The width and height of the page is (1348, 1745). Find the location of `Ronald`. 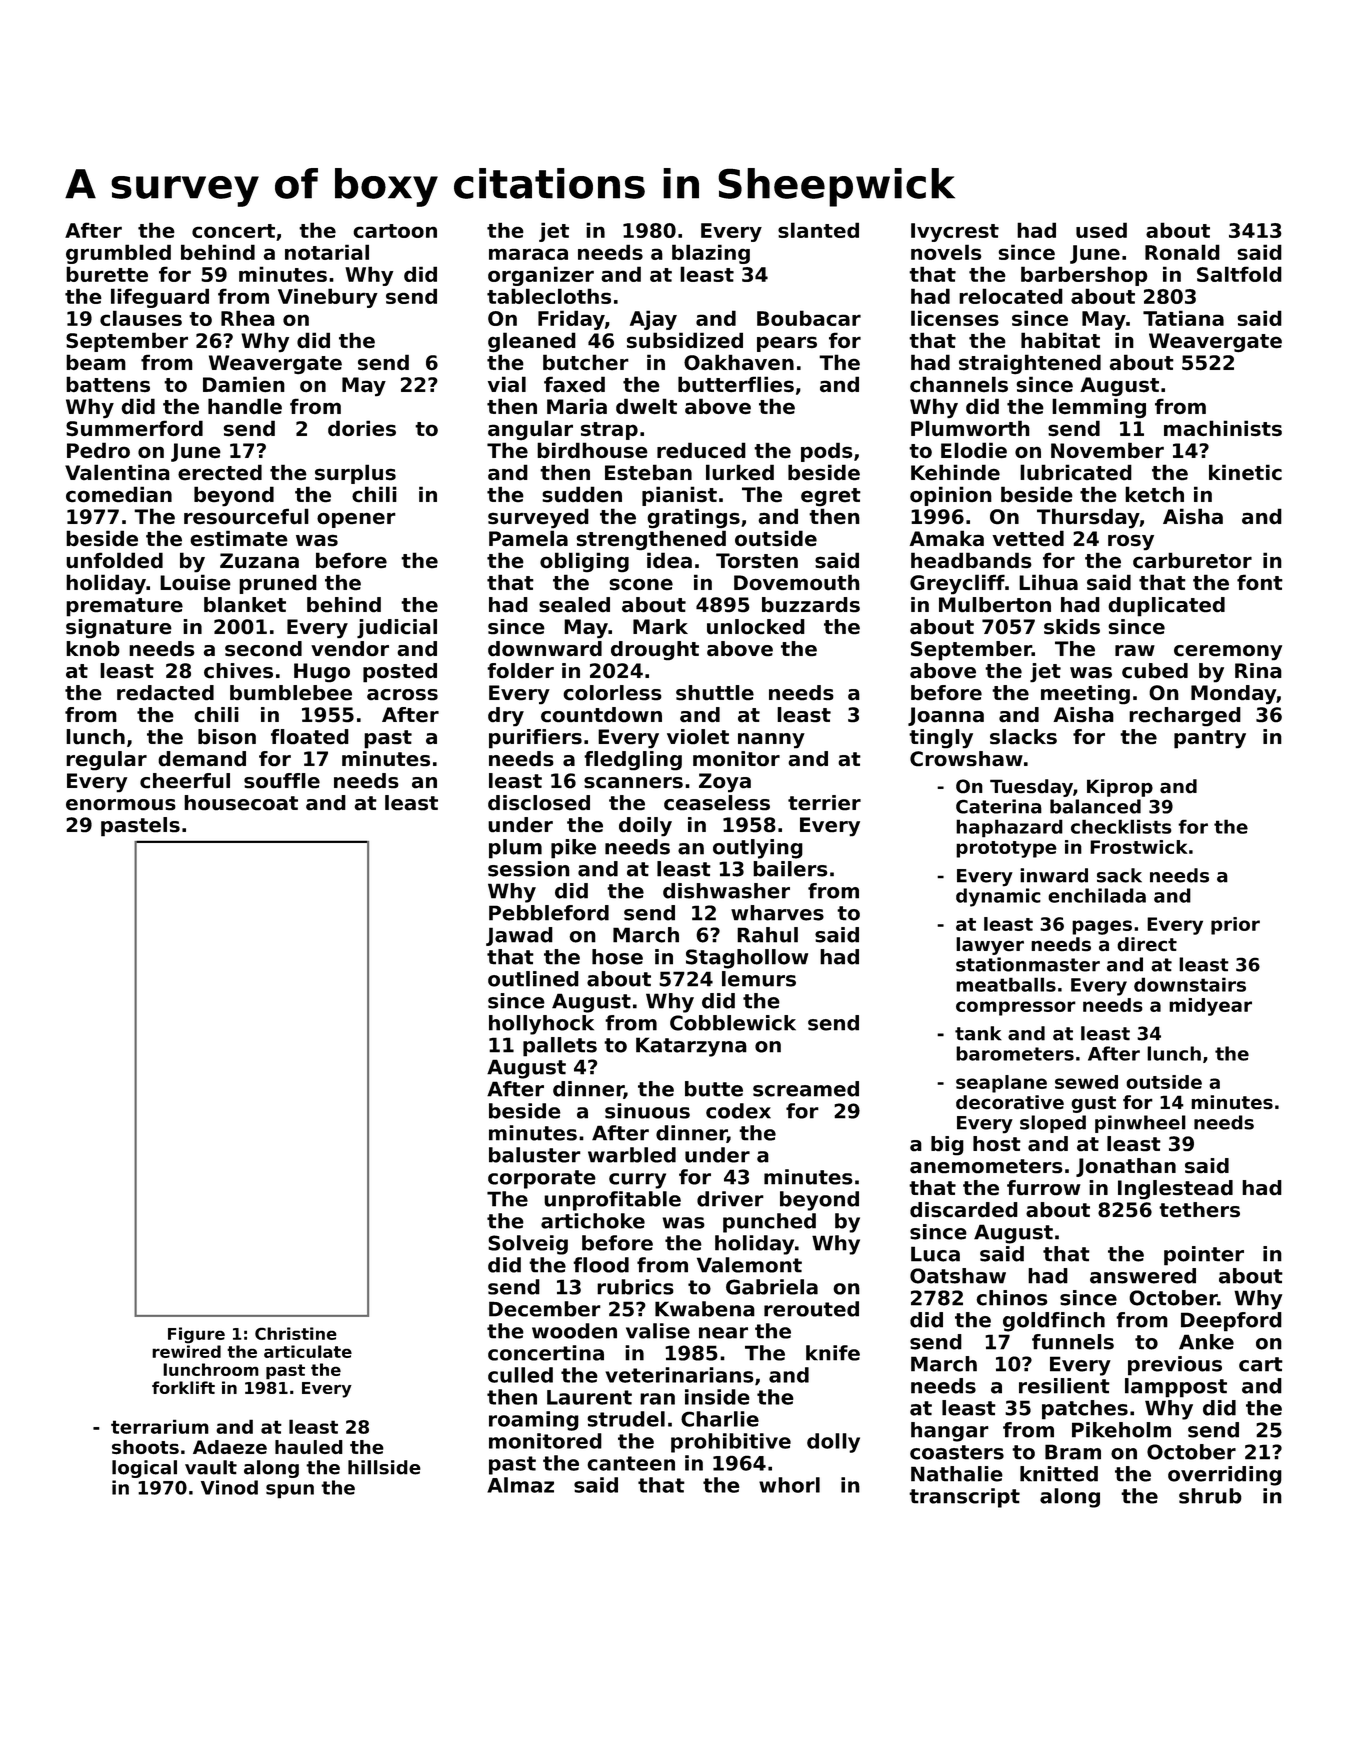

Ronald is located at coordinates (1182, 252).
